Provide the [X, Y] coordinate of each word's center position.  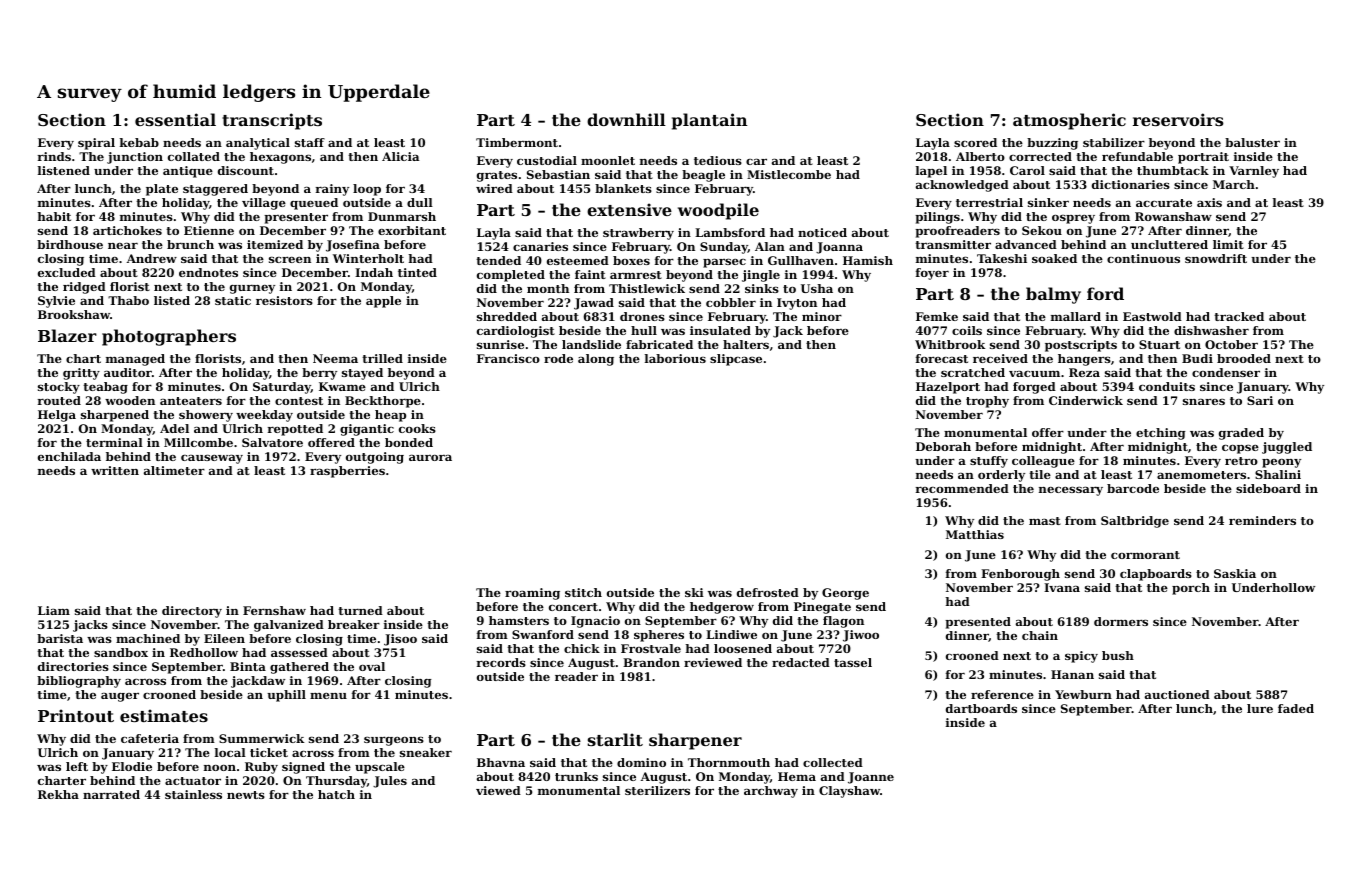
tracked [1239, 316]
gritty [81, 374]
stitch [583, 592]
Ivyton [797, 304]
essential [175, 119]
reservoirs [1178, 119]
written [115, 470]
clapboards [1156, 575]
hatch [336, 794]
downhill [626, 119]
